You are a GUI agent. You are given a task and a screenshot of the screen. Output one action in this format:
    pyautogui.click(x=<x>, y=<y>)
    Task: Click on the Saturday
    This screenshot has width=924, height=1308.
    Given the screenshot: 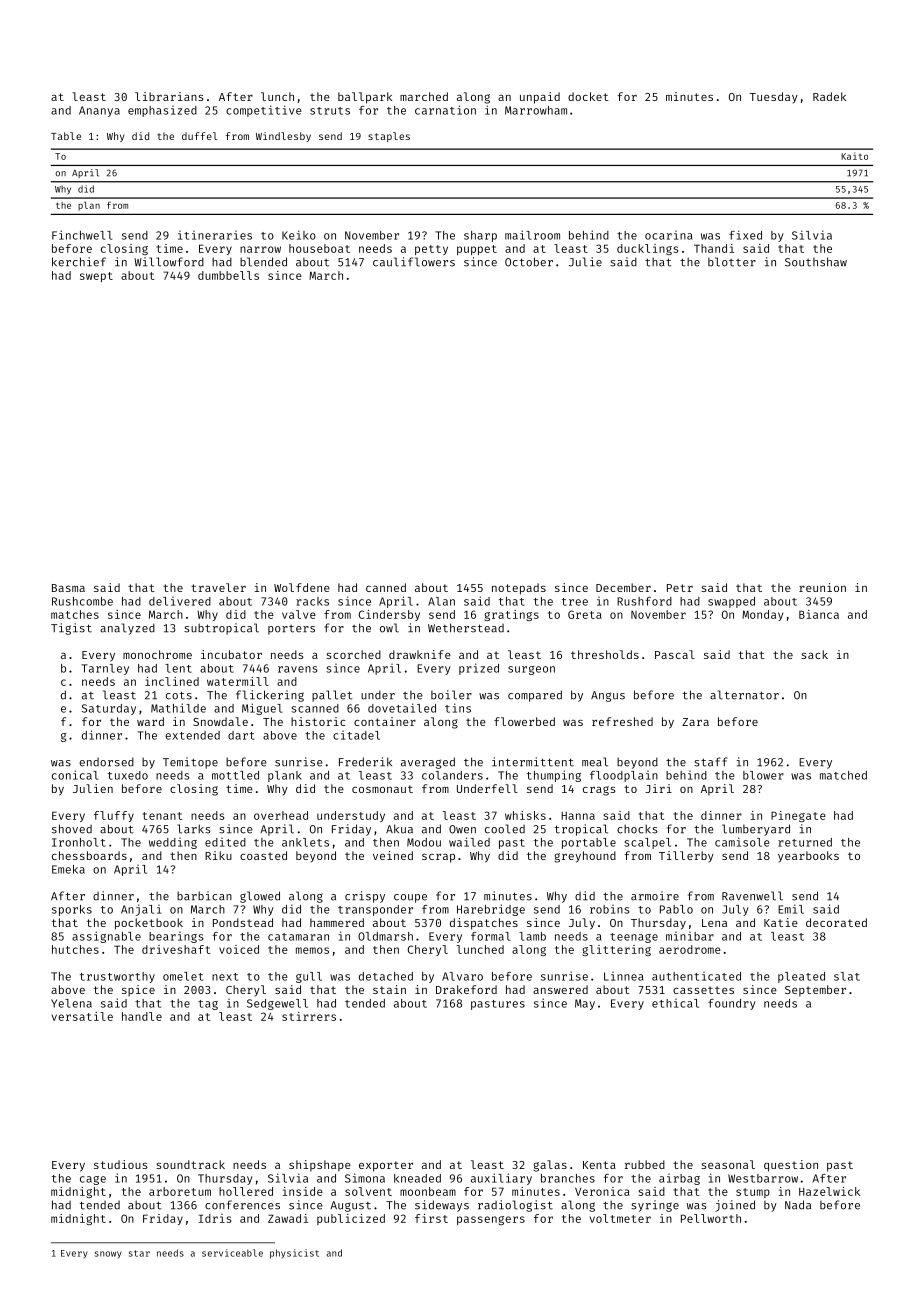 What is the action you would take?
    pyautogui.click(x=109, y=709)
